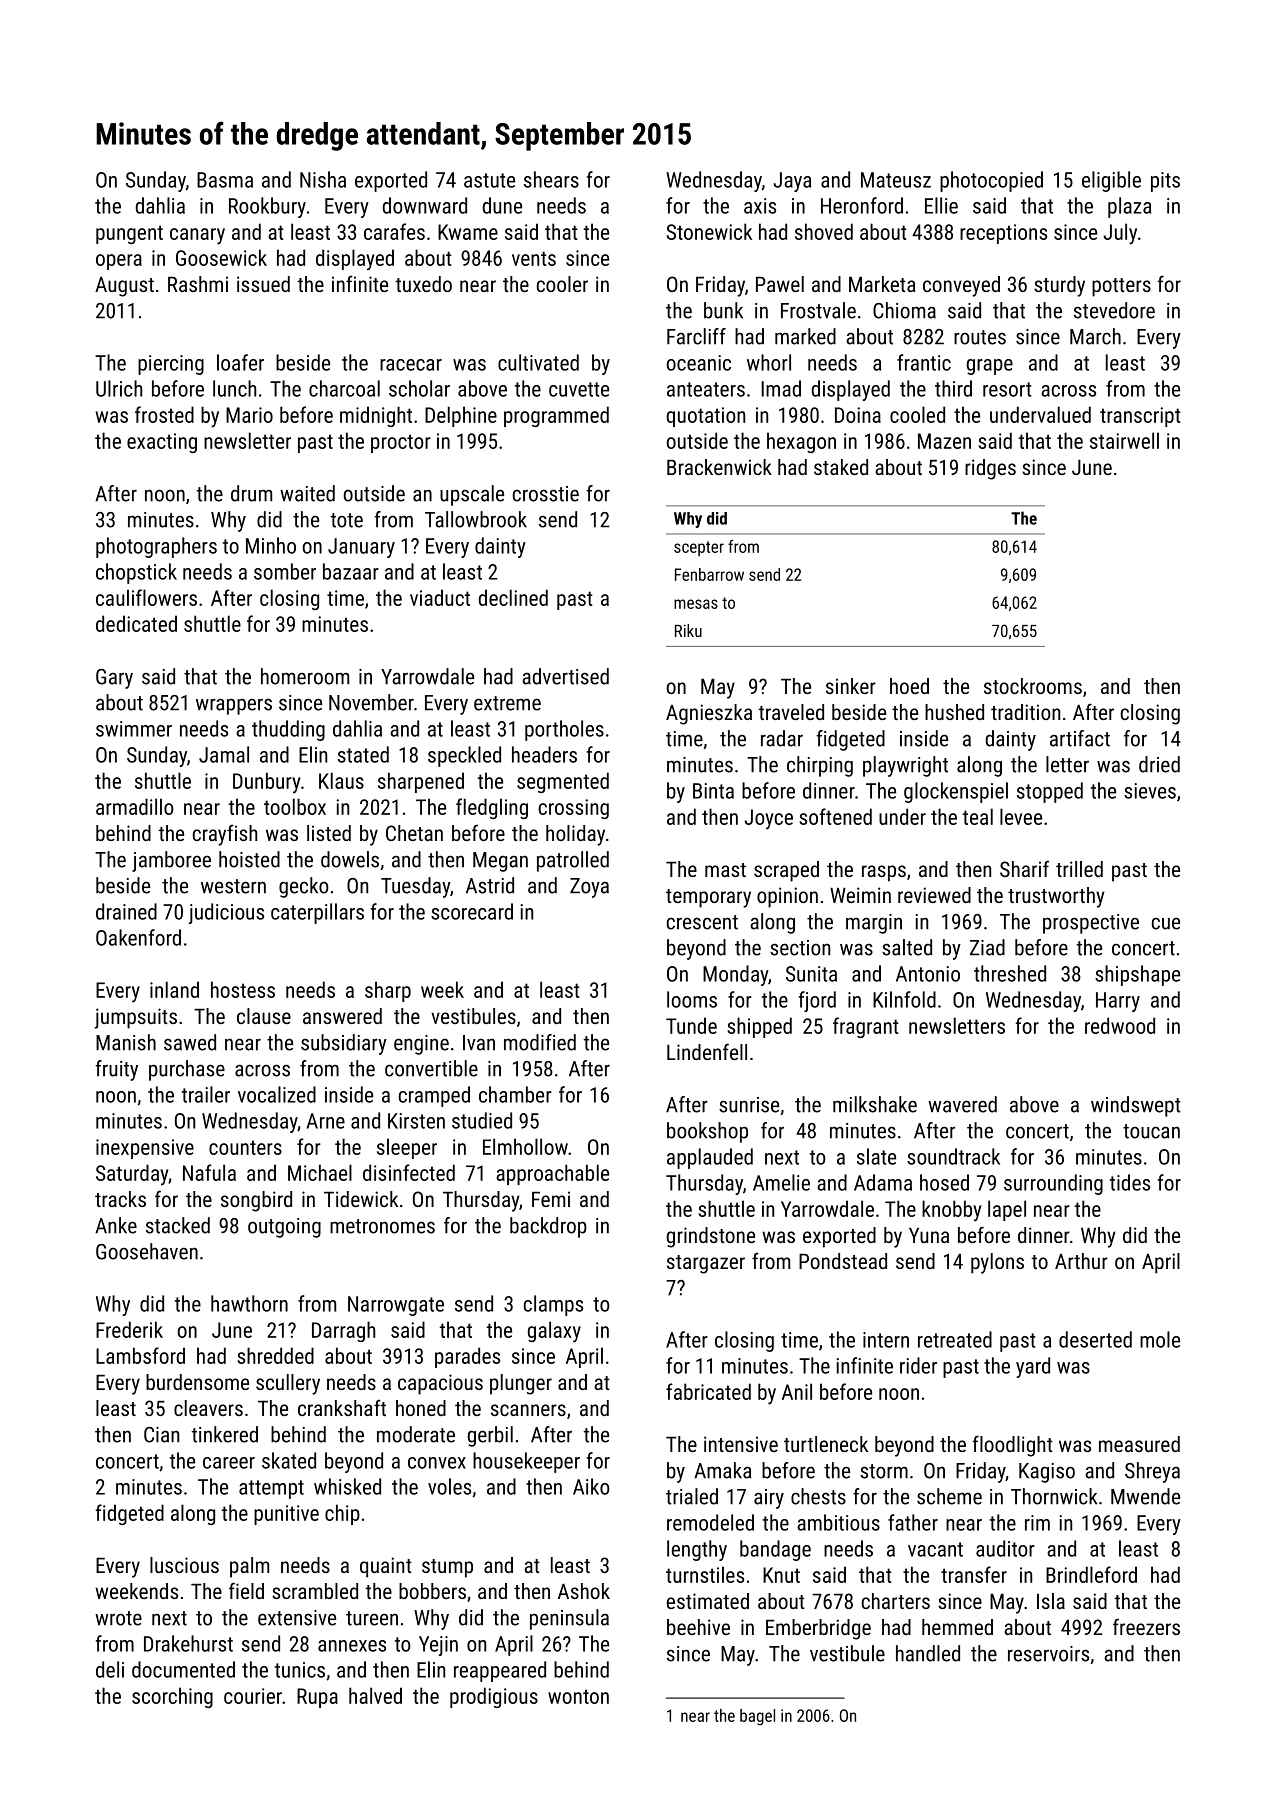  Describe the element at coordinates (225, 180) in the page. I see `Basma` at that location.
